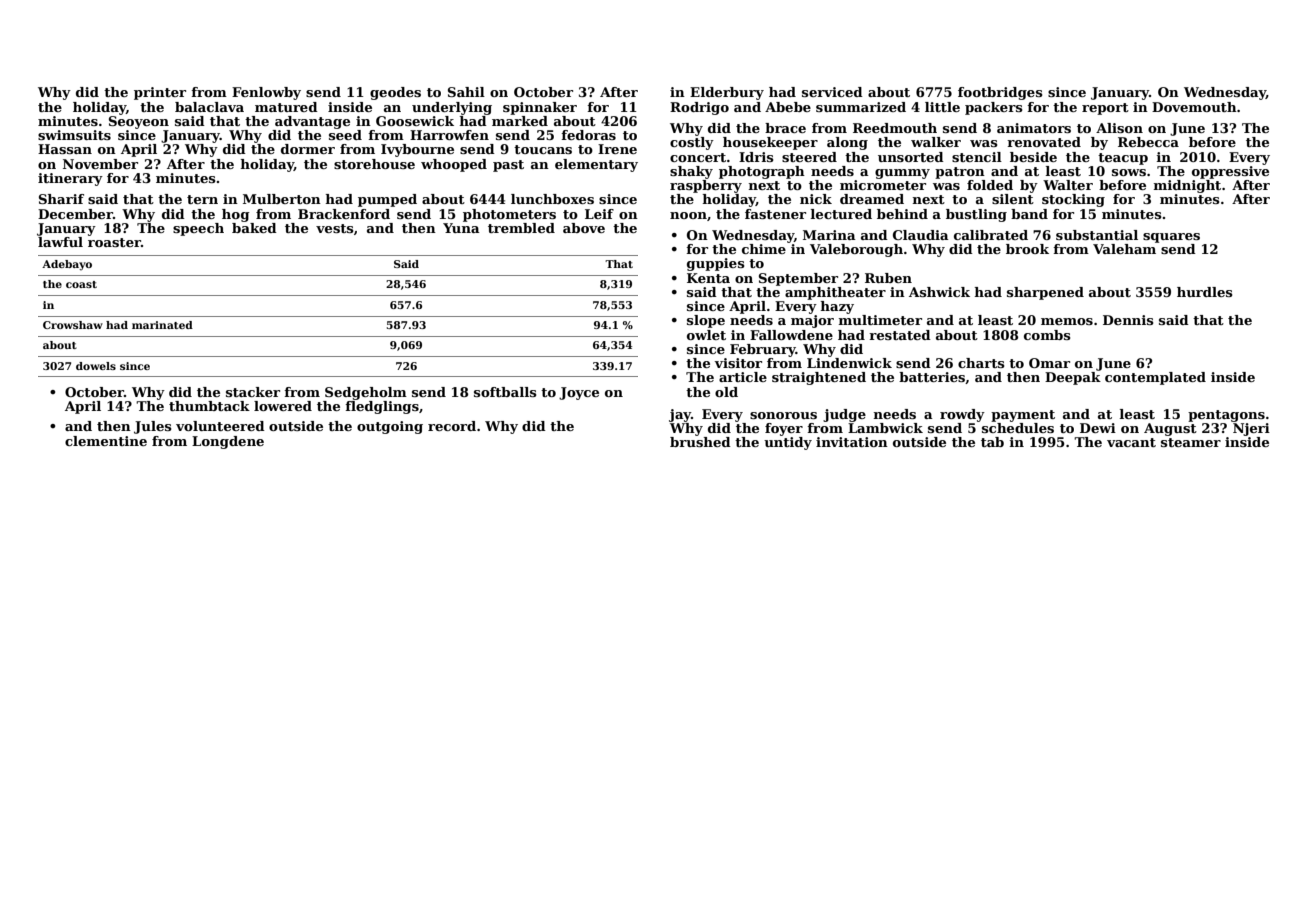 The width and height of the document is (1308, 924). What do you see at coordinates (798, 279) in the document?
I see `September` at bounding box center [798, 279].
